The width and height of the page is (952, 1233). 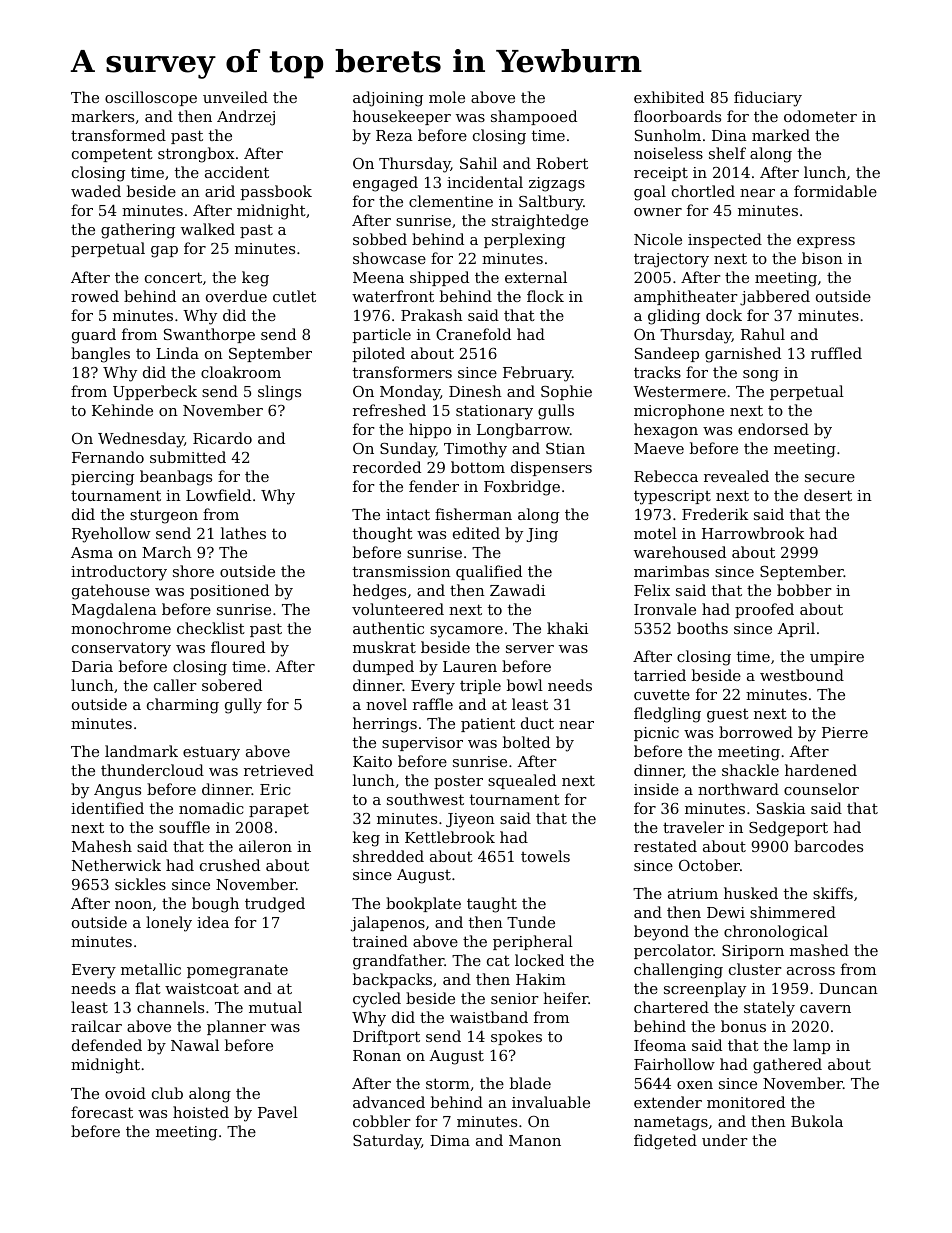 I want to click on trajectory, so click(x=671, y=260).
